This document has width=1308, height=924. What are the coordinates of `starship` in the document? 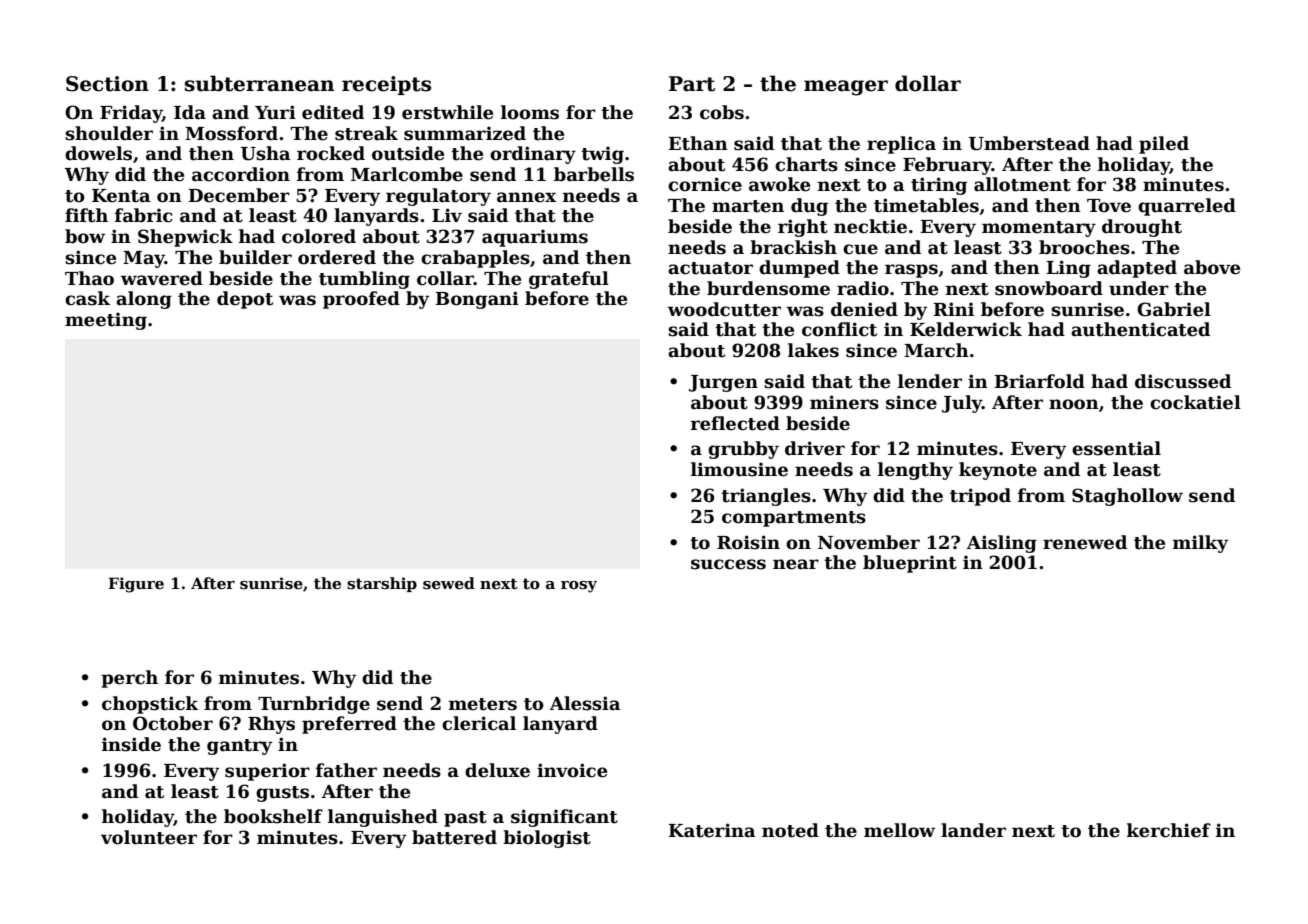 It's located at (382, 584).
